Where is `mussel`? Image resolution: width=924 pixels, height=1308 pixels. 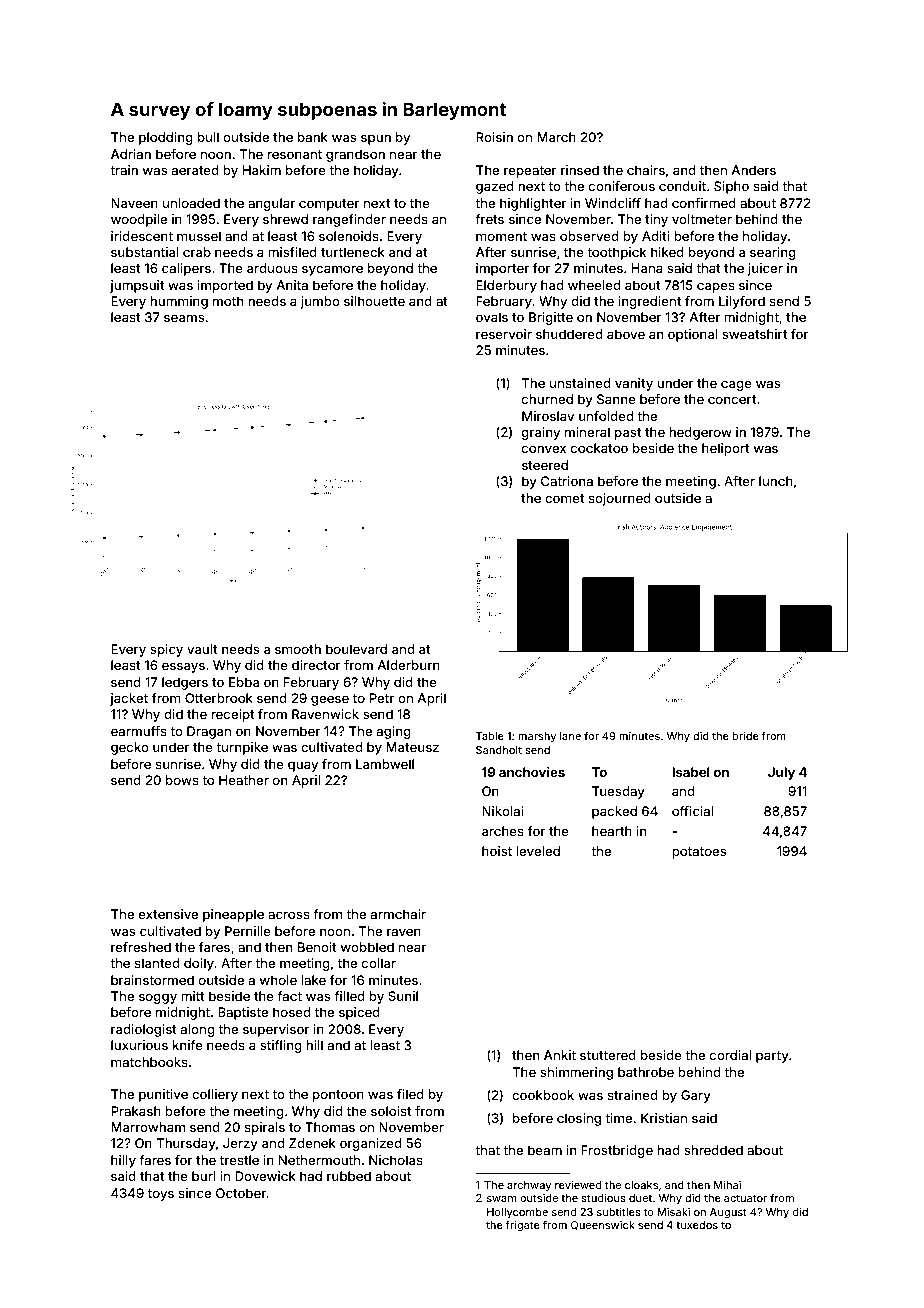 mussel is located at coordinates (199, 236).
